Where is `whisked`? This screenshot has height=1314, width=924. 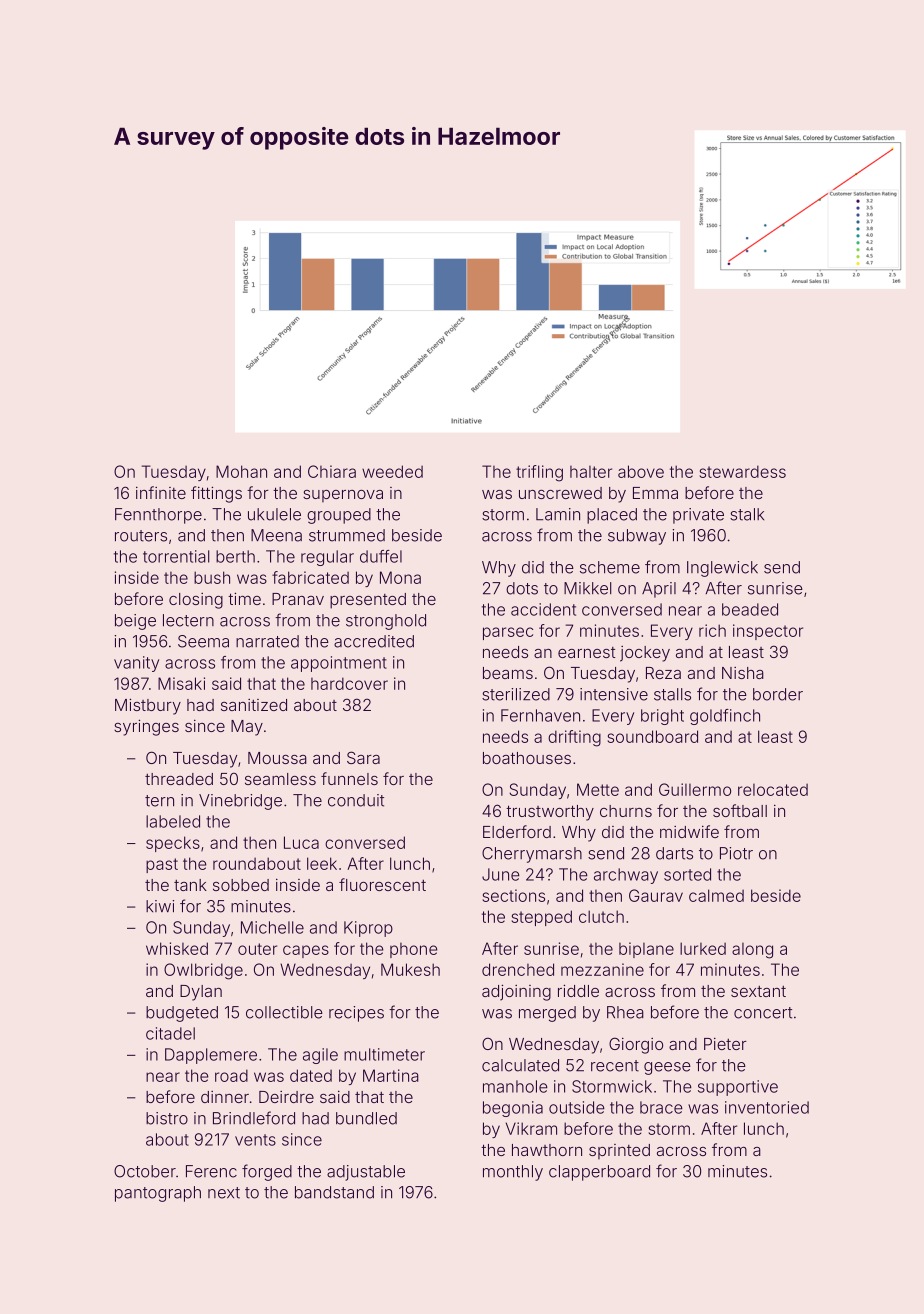 whisked is located at coordinates (177, 948).
